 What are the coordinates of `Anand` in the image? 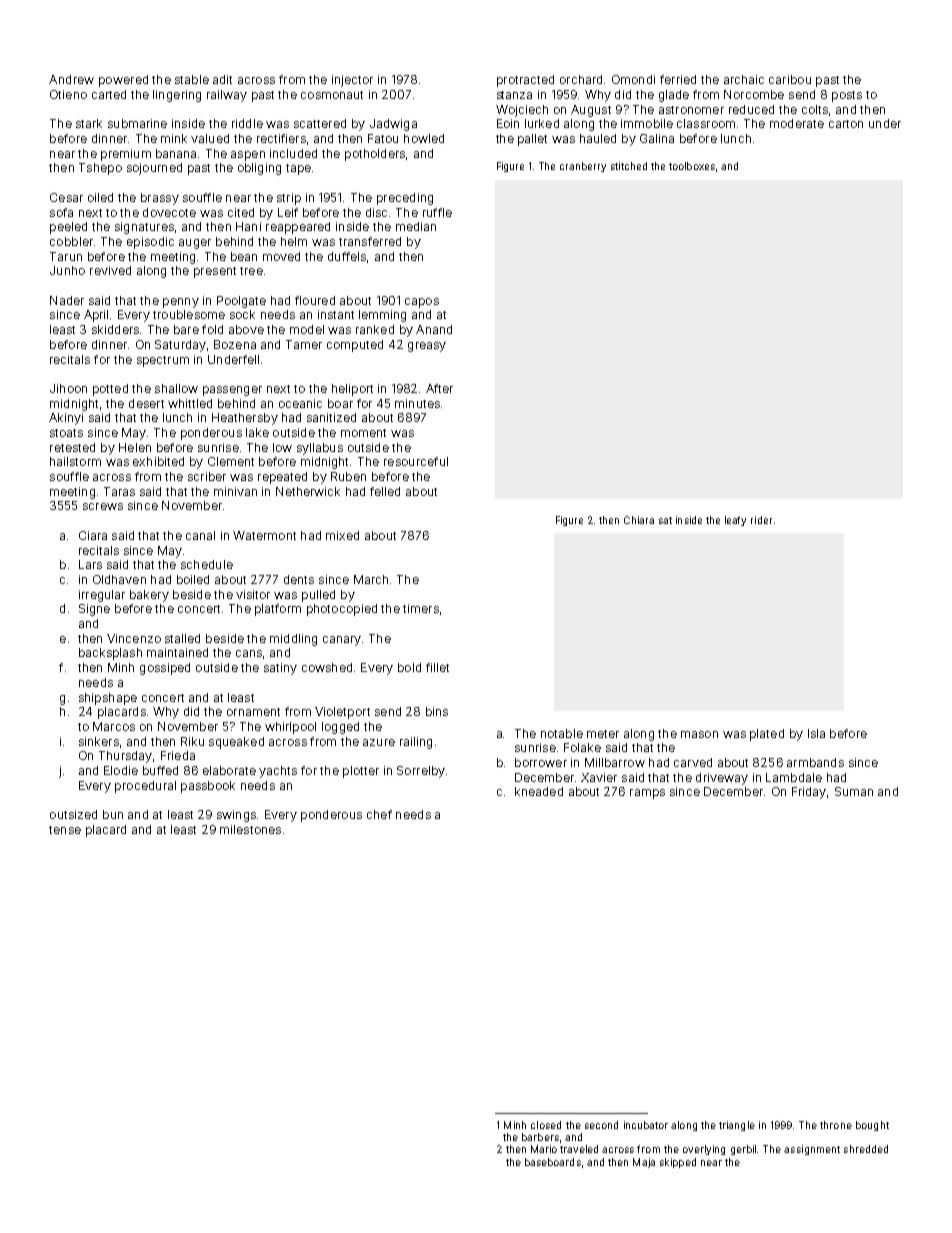 It's located at (434, 329).
